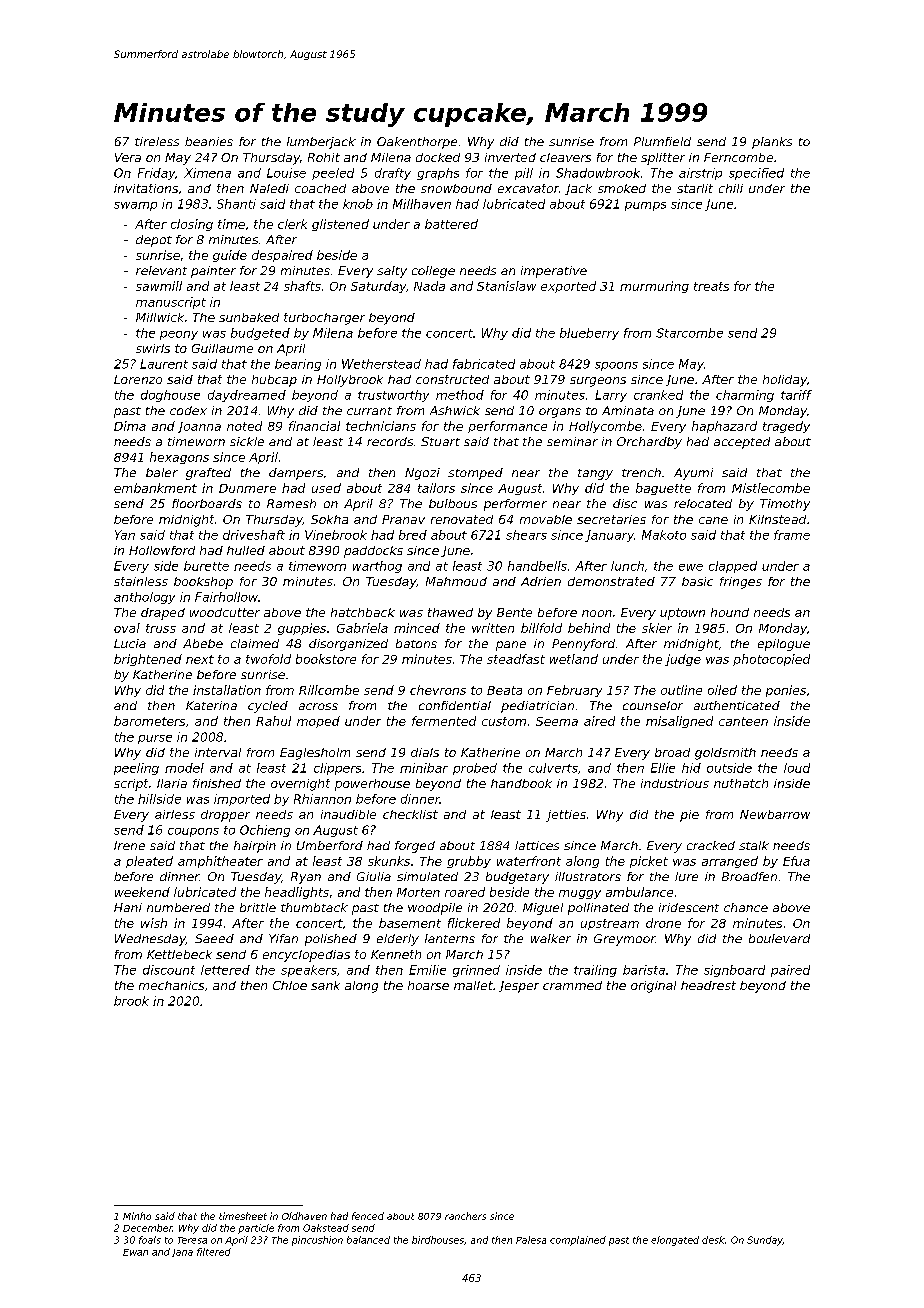 Image resolution: width=924 pixels, height=1308 pixels. Describe the element at coordinates (456, 581) in the screenshot. I see `Mahmoud` at that location.
